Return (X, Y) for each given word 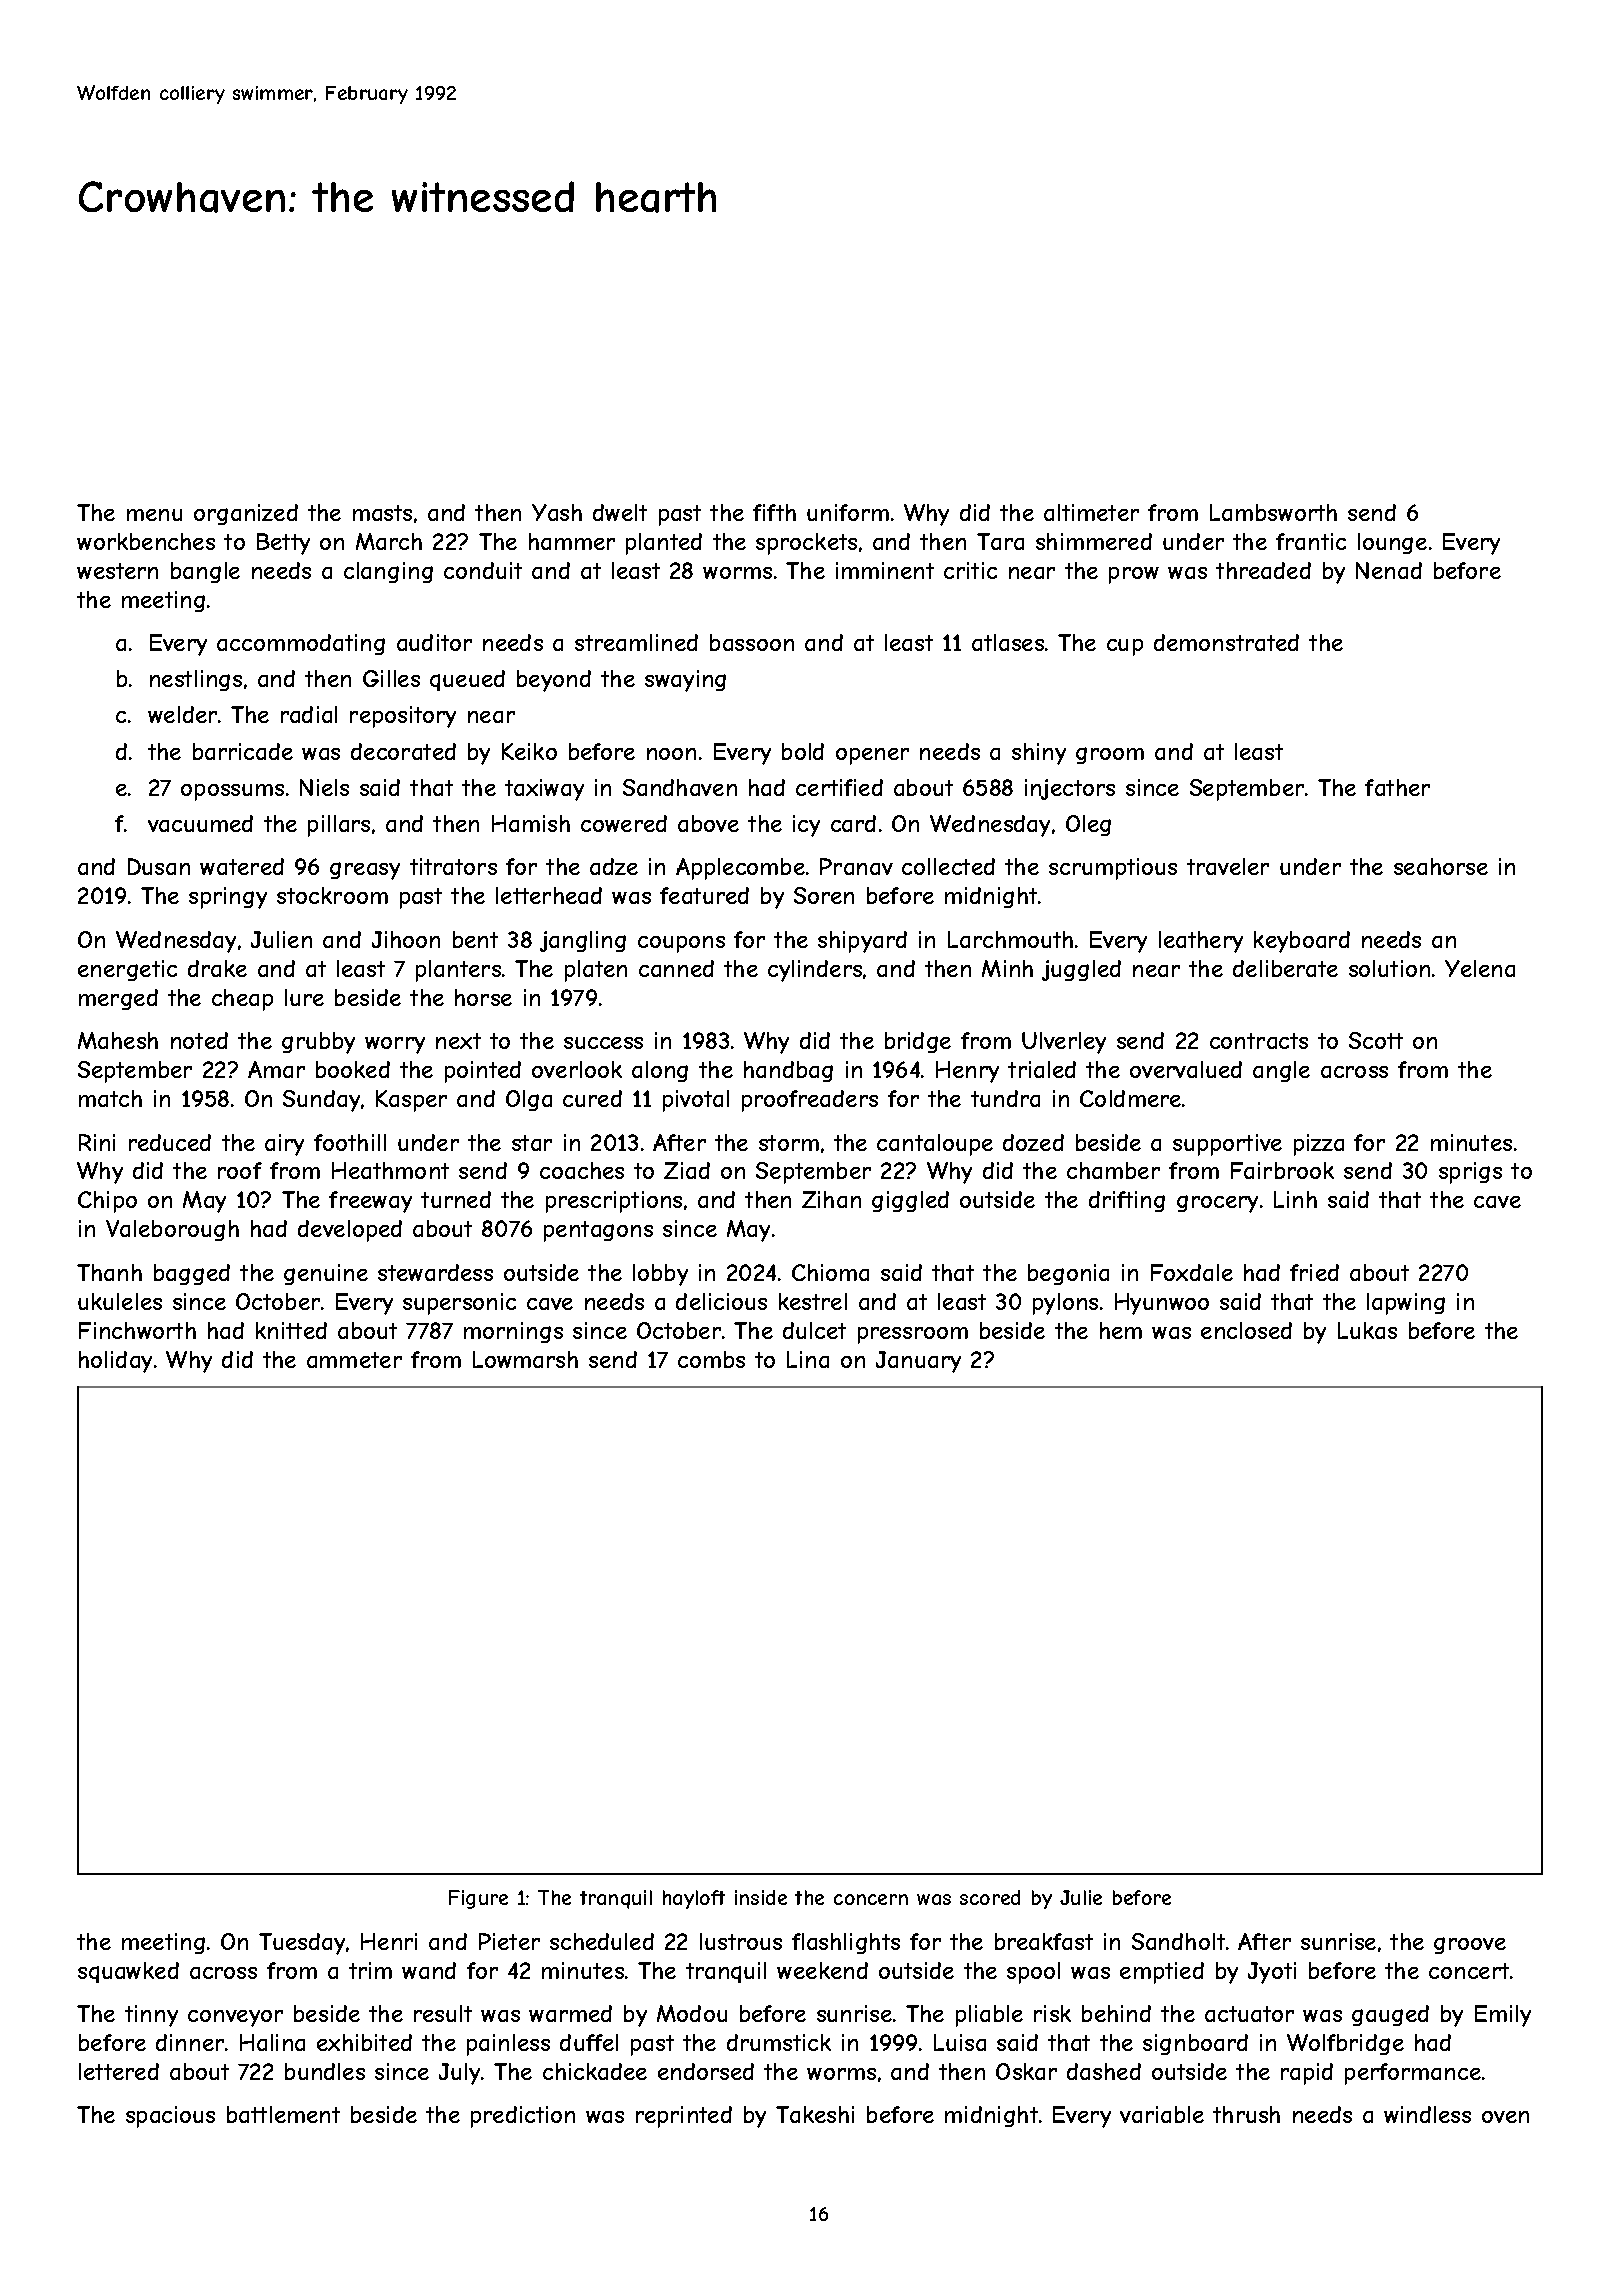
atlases (1008, 642)
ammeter (354, 1360)
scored (990, 1897)
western (117, 571)
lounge (1392, 543)
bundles (325, 2071)
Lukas (1367, 1330)
